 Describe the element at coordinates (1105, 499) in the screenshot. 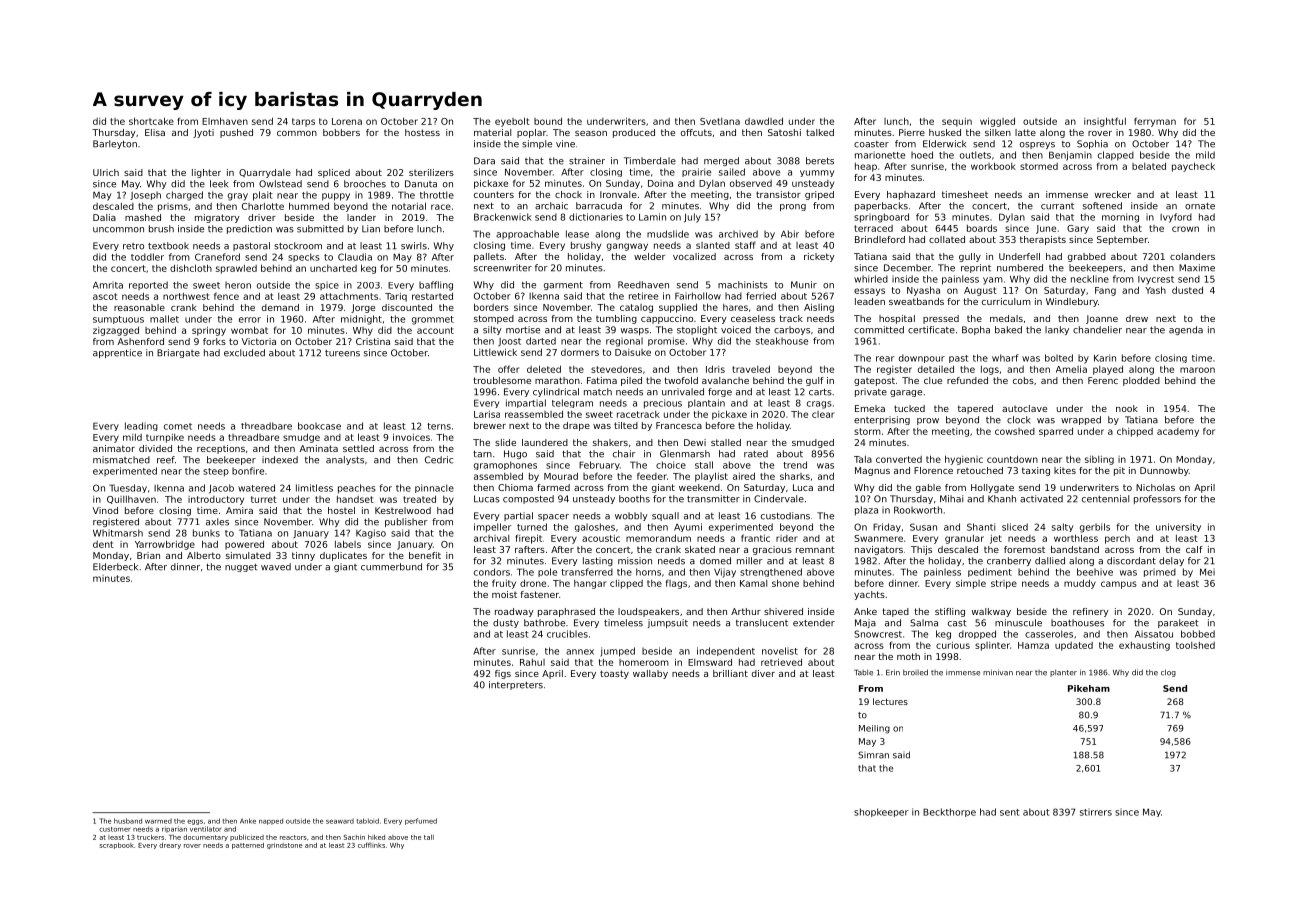

I see `centennial` at that location.
